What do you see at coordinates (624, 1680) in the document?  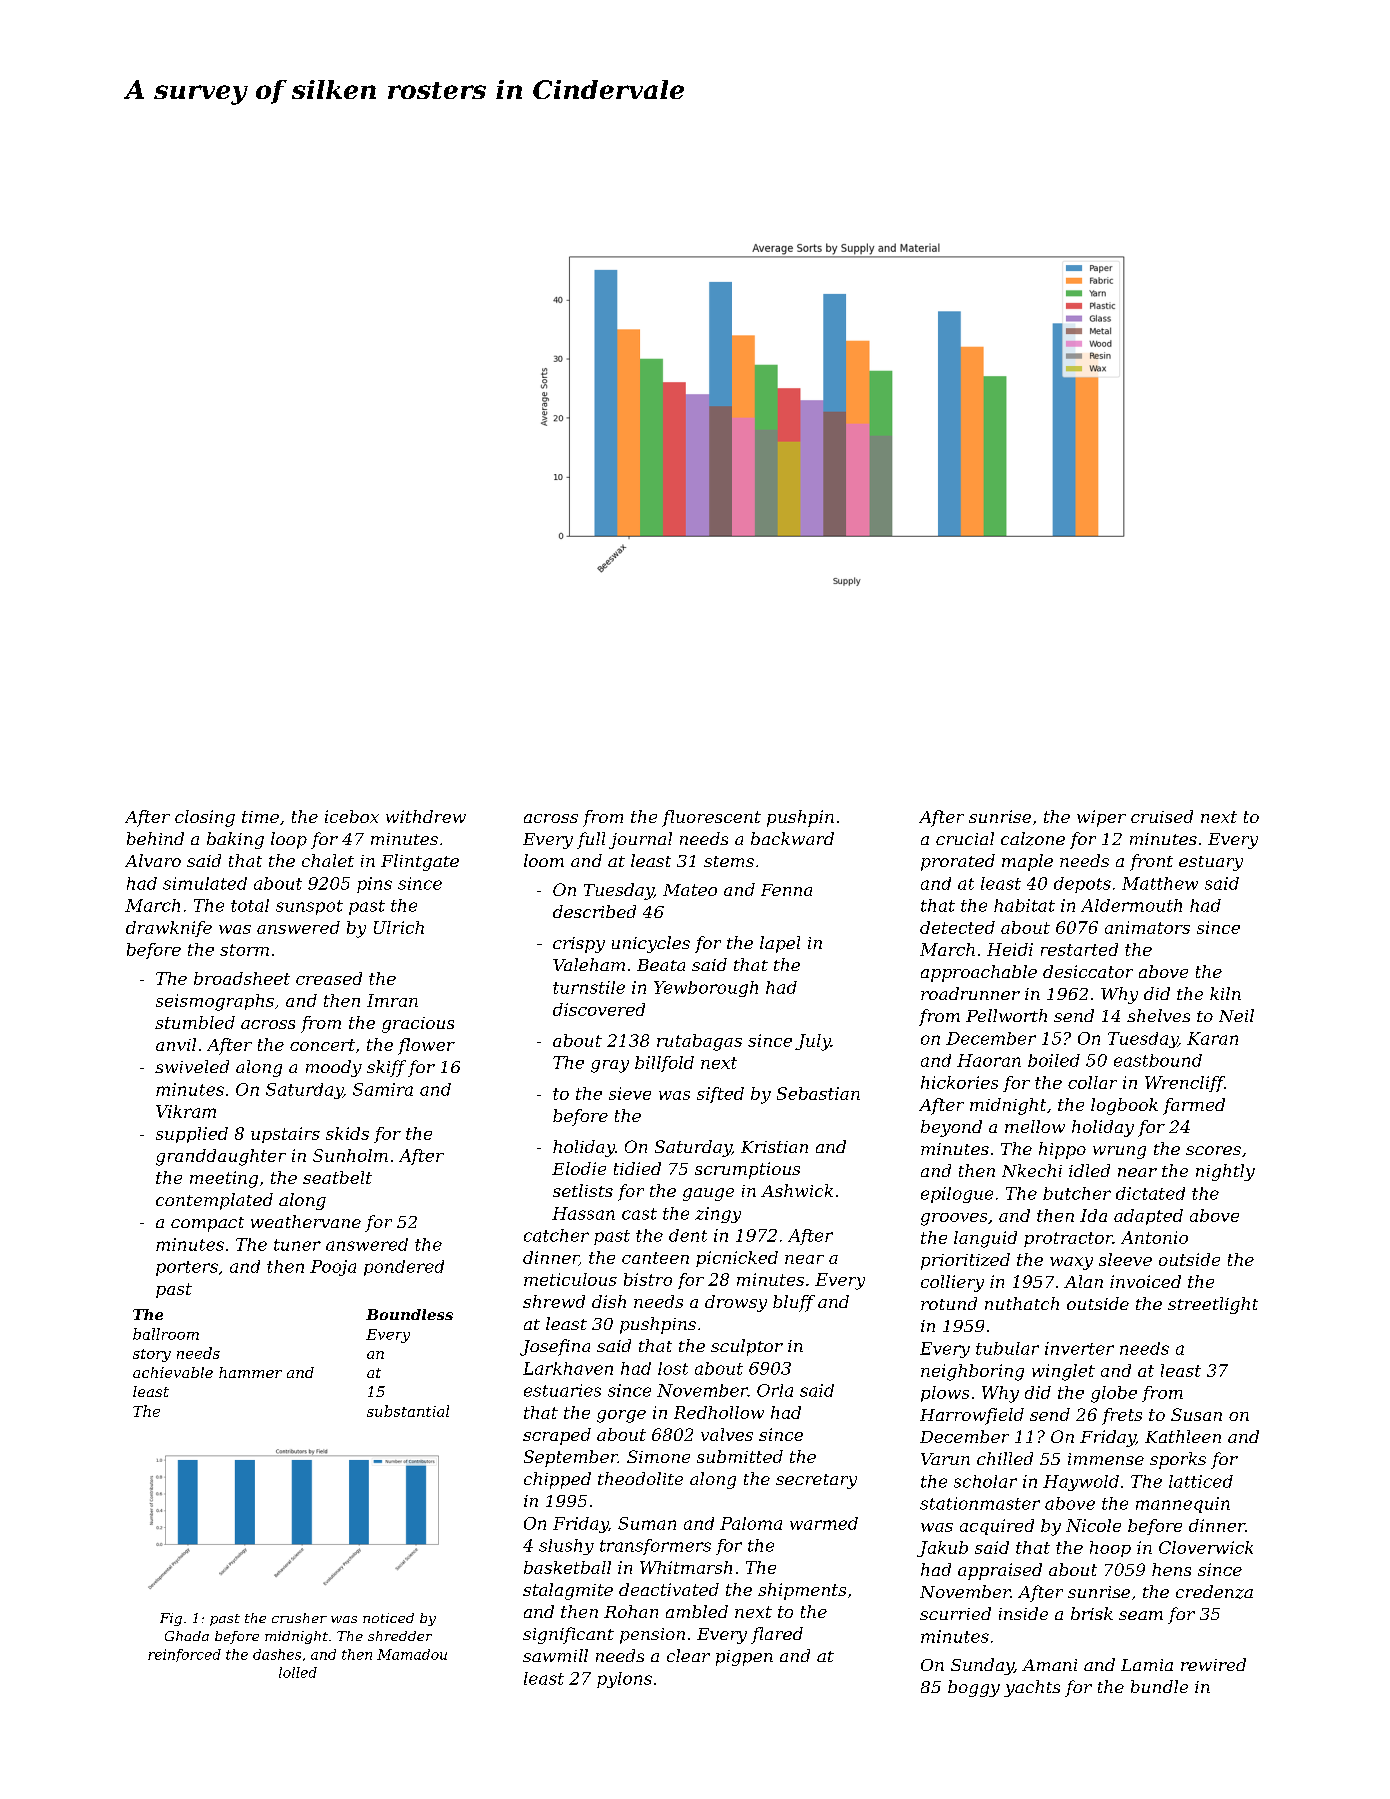 I see `pylons` at bounding box center [624, 1680].
